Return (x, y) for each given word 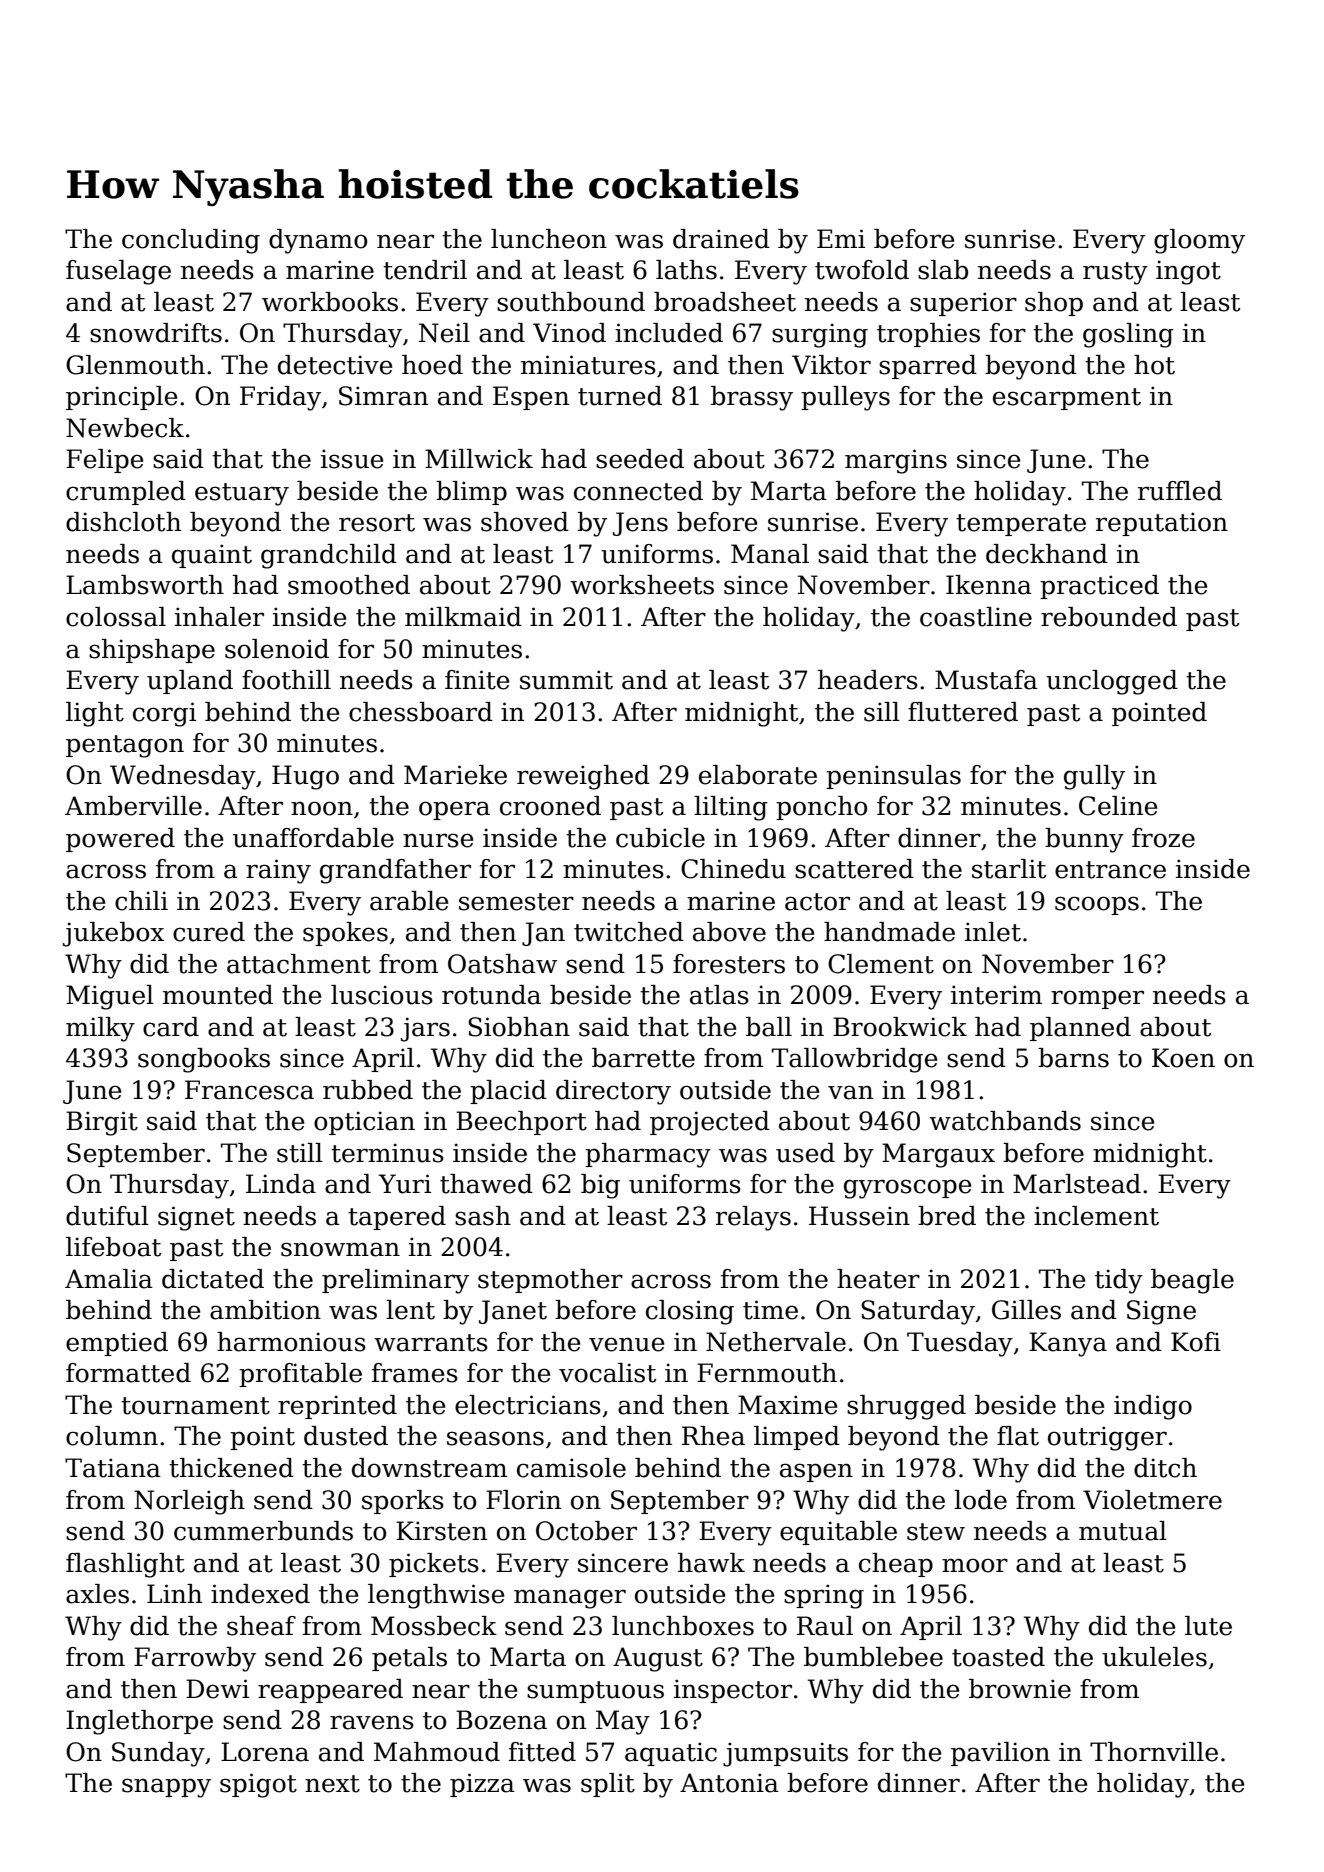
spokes (345, 934)
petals (409, 1659)
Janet (513, 1312)
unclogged (1112, 682)
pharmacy (648, 1155)
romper (1097, 999)
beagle (1192, 1281)
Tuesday (960, 1344)
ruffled (1180, 491)
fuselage (118, 272)
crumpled (126, 493)
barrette (643, 1058)
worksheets (642, 585)
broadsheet (725, 302)
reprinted (337, 1407)
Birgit (102, 1123)
